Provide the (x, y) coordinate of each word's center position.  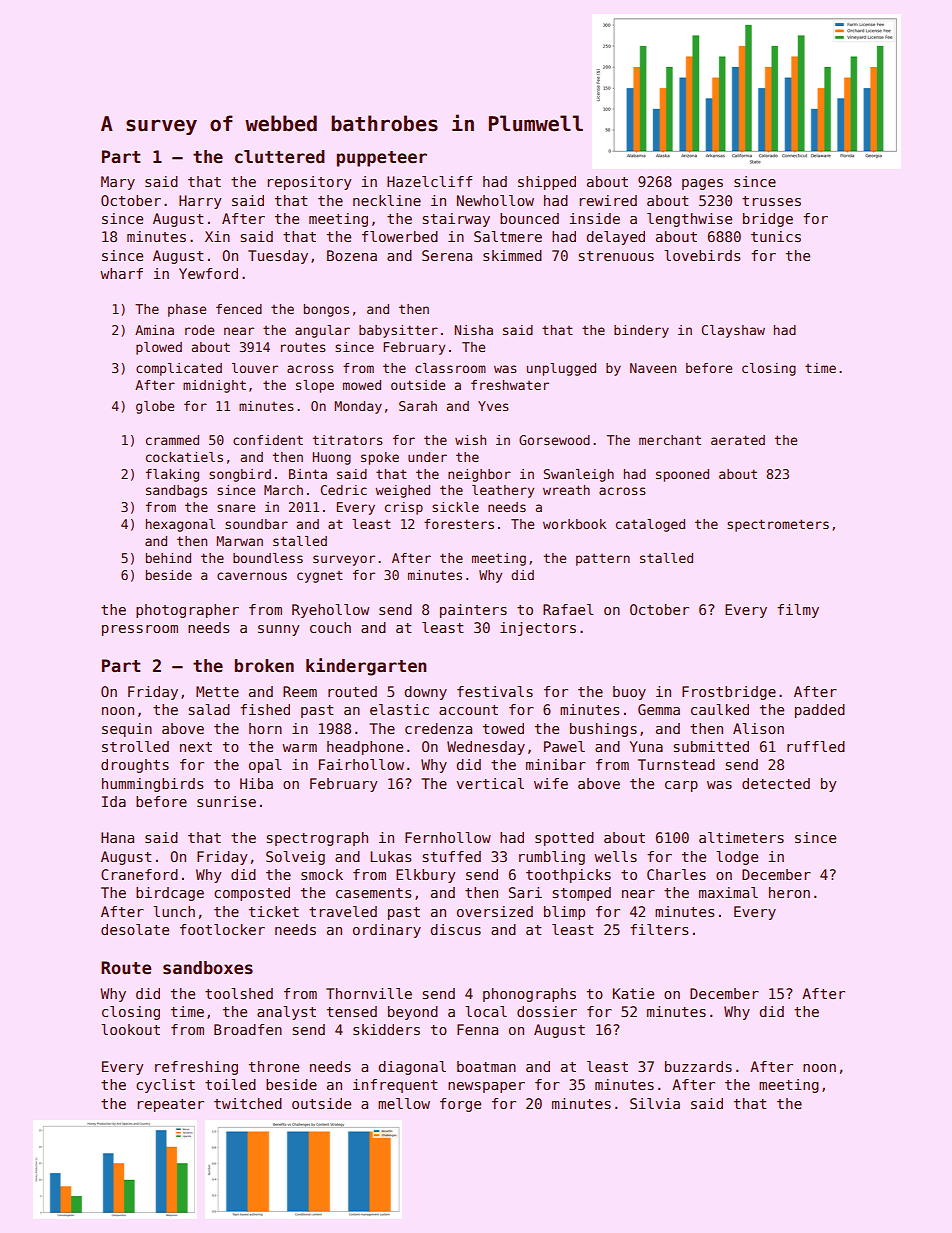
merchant (670, 440)
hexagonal (180, 525)
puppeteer (382, 159)
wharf (121, 273)
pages (702, 184)
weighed (402, 491)
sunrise (226, 801)
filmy (798, 611)
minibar (556, 764)
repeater (170, 1105)
